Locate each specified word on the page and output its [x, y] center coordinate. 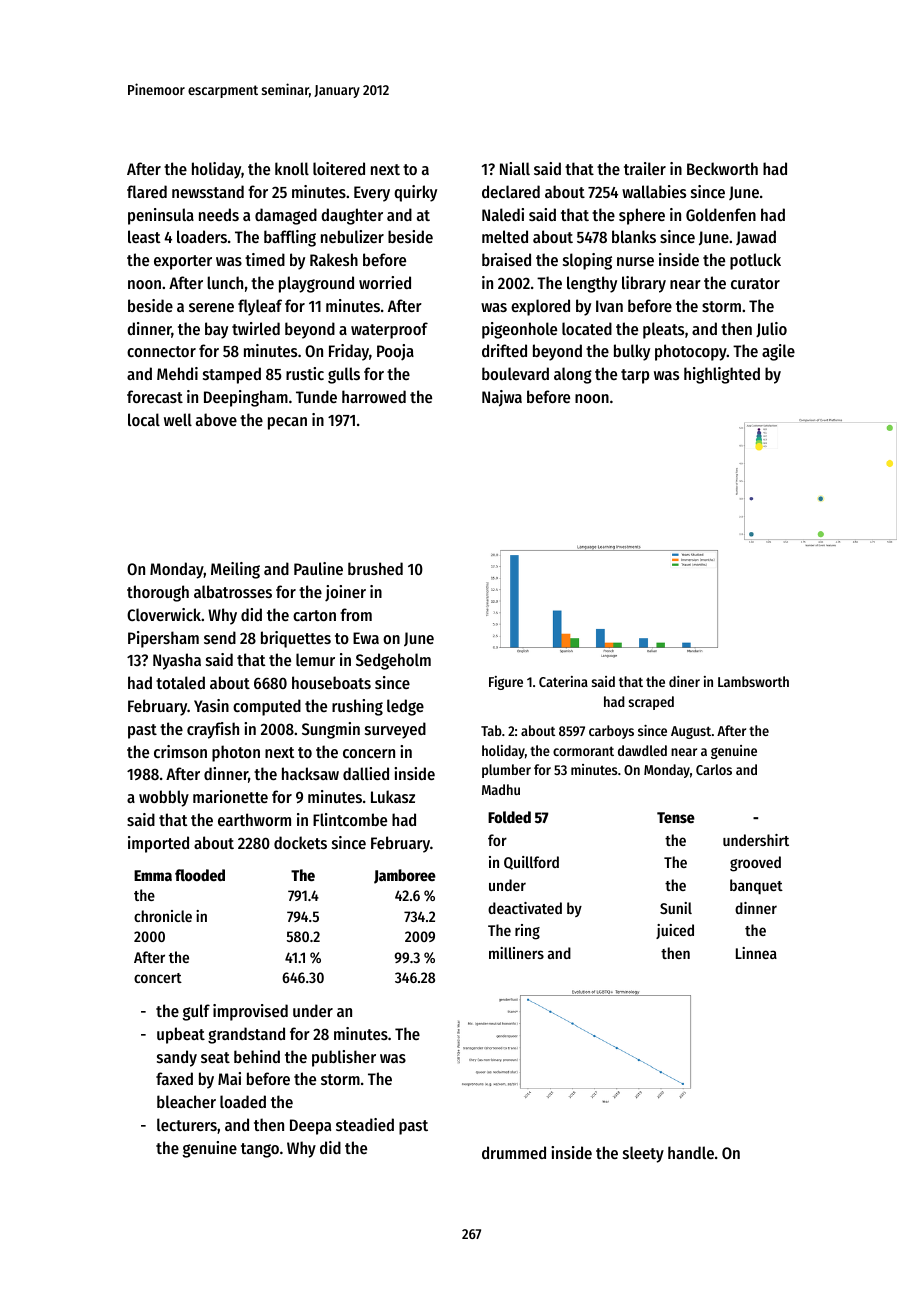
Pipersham [163, 639]
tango [260, 1150]
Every [372, 194]
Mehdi [177, 373]
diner [684, 681]
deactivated [525, 908]
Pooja [395, 352]
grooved [755, 864]
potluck [755, 261]
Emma [153, 875]
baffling [290, 238]
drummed [514, 1152]
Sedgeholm [393, 661]
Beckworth [722, 168]
